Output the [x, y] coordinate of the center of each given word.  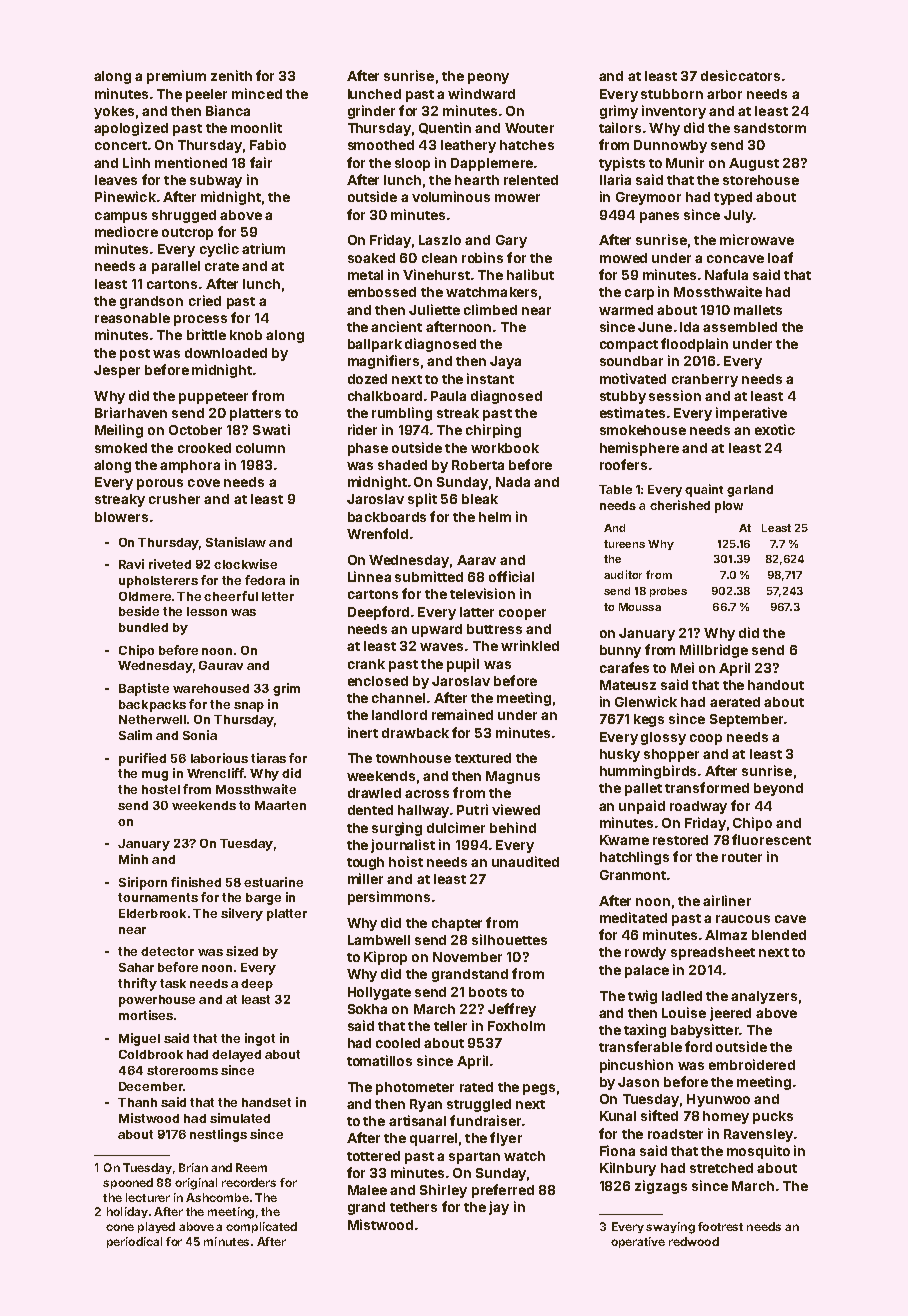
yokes [114, 112]
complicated [261, 1227]
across [427, 794]
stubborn [672, 94]
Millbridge [714, 651]
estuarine [273, 882]
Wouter [529, 128]
